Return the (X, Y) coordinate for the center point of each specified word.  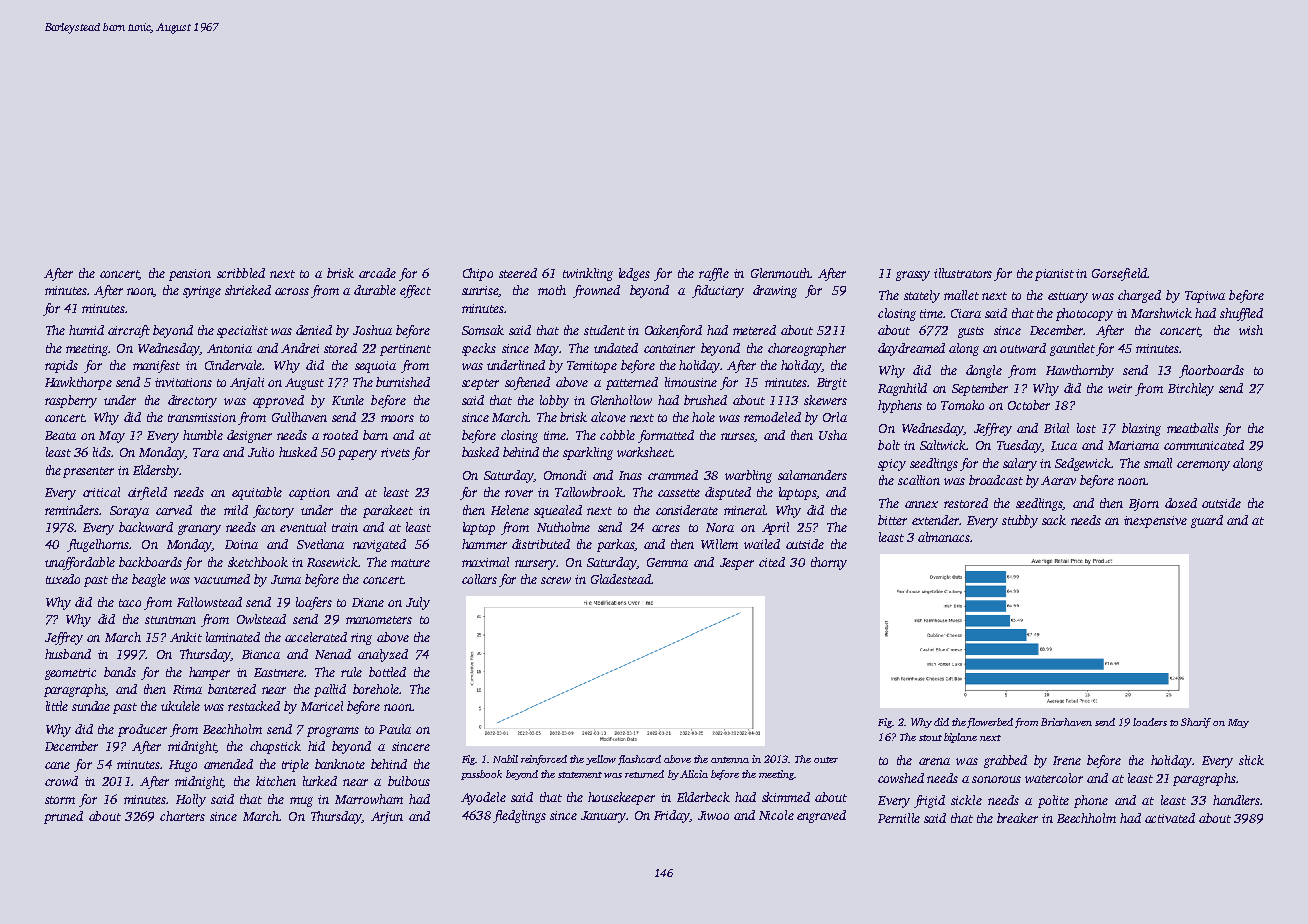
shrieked (248, 290)
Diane (368, 602)
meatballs (1193, 428)
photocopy (1084, 314)
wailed (762, 544)
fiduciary (718, 291)
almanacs (944, 537)
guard (1207, 521)
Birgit (832, 384)
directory (192, 401)
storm (60, 800)
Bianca (261, 654)
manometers (379, 620)
